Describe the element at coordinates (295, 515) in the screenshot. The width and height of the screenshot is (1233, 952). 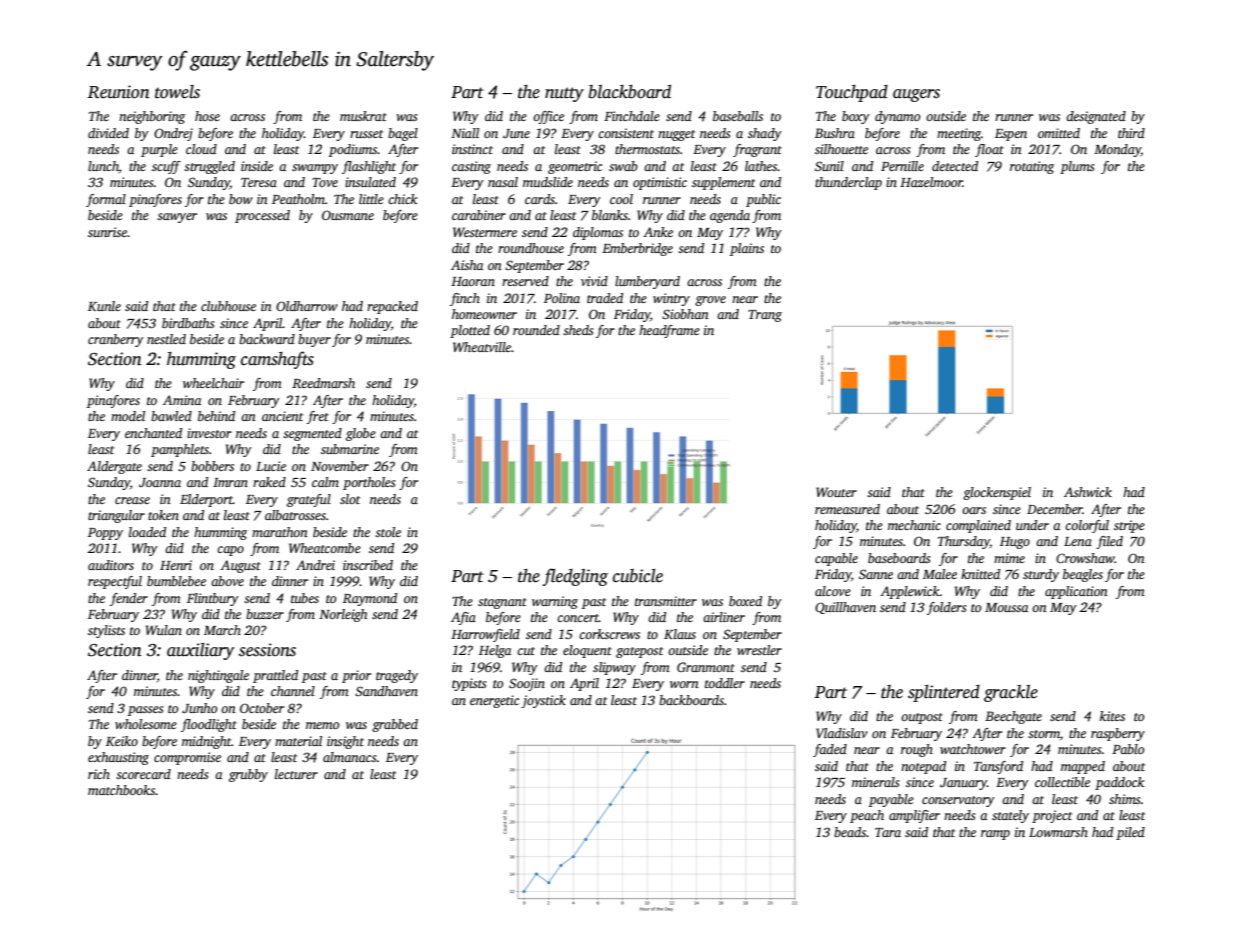
I see `albatrosses` at that location.
